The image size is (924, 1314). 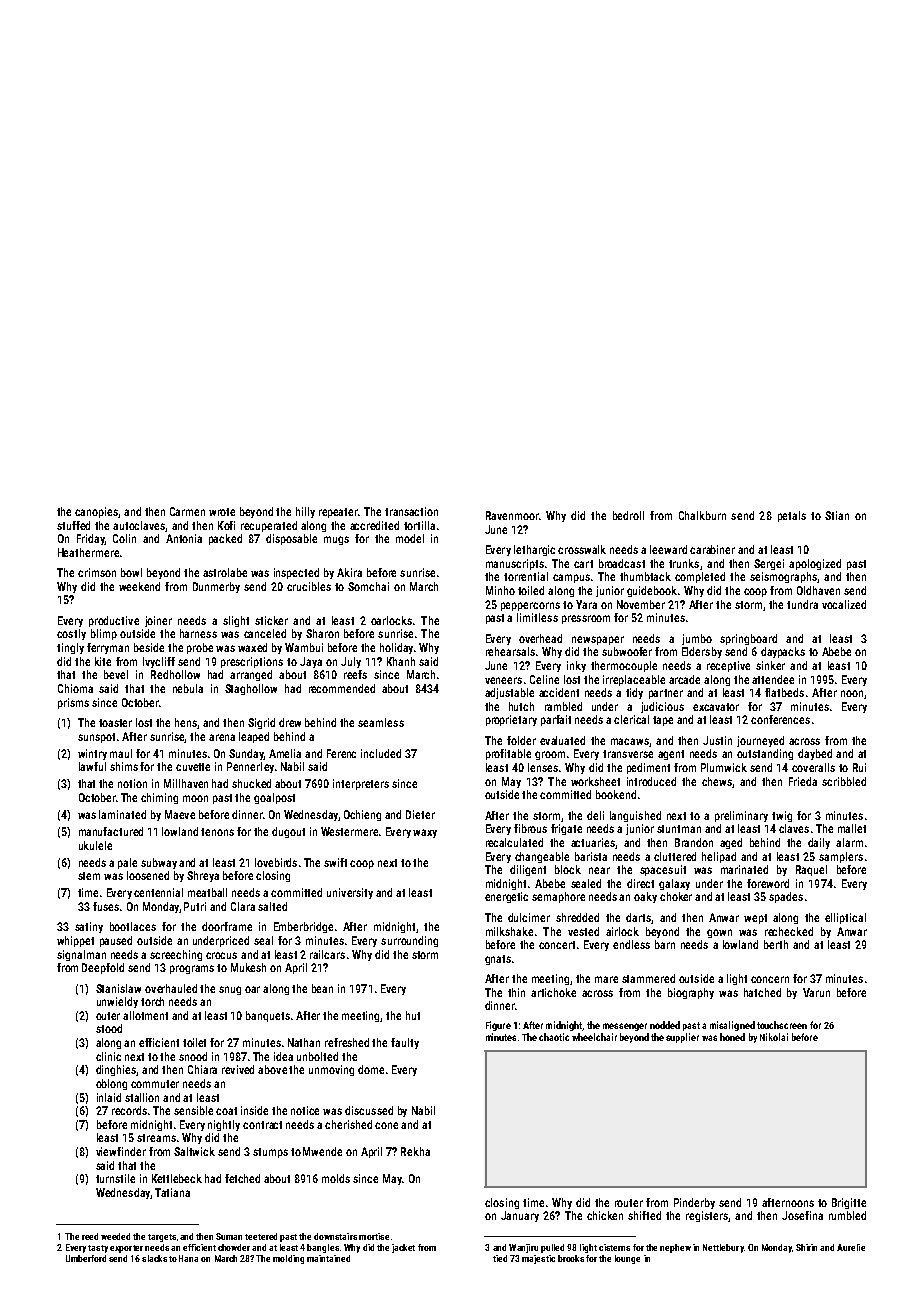 I want to click on Stian, so click(x=837, y=515).
